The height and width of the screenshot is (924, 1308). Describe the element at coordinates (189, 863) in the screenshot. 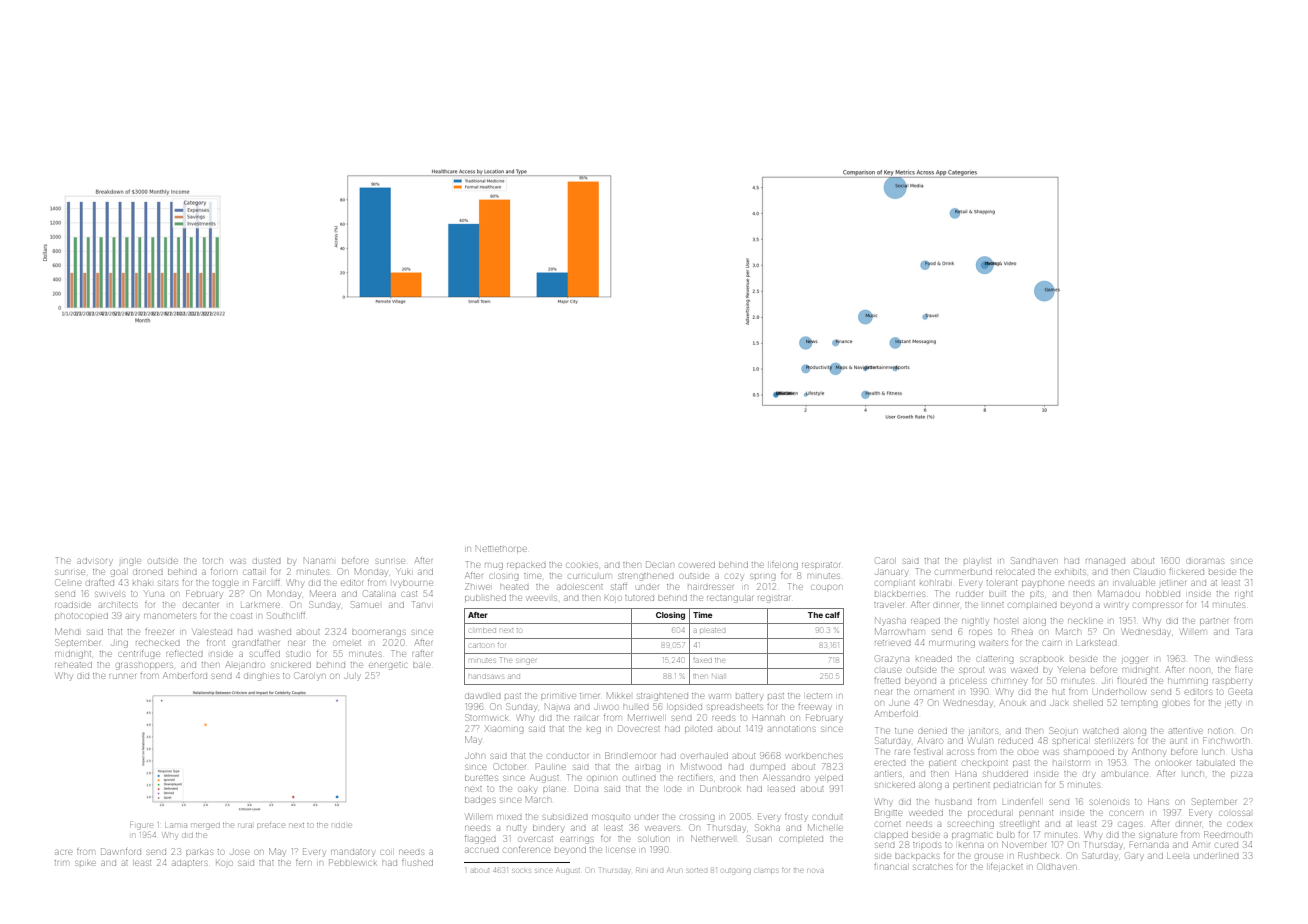

I see `adapters` at that location.
